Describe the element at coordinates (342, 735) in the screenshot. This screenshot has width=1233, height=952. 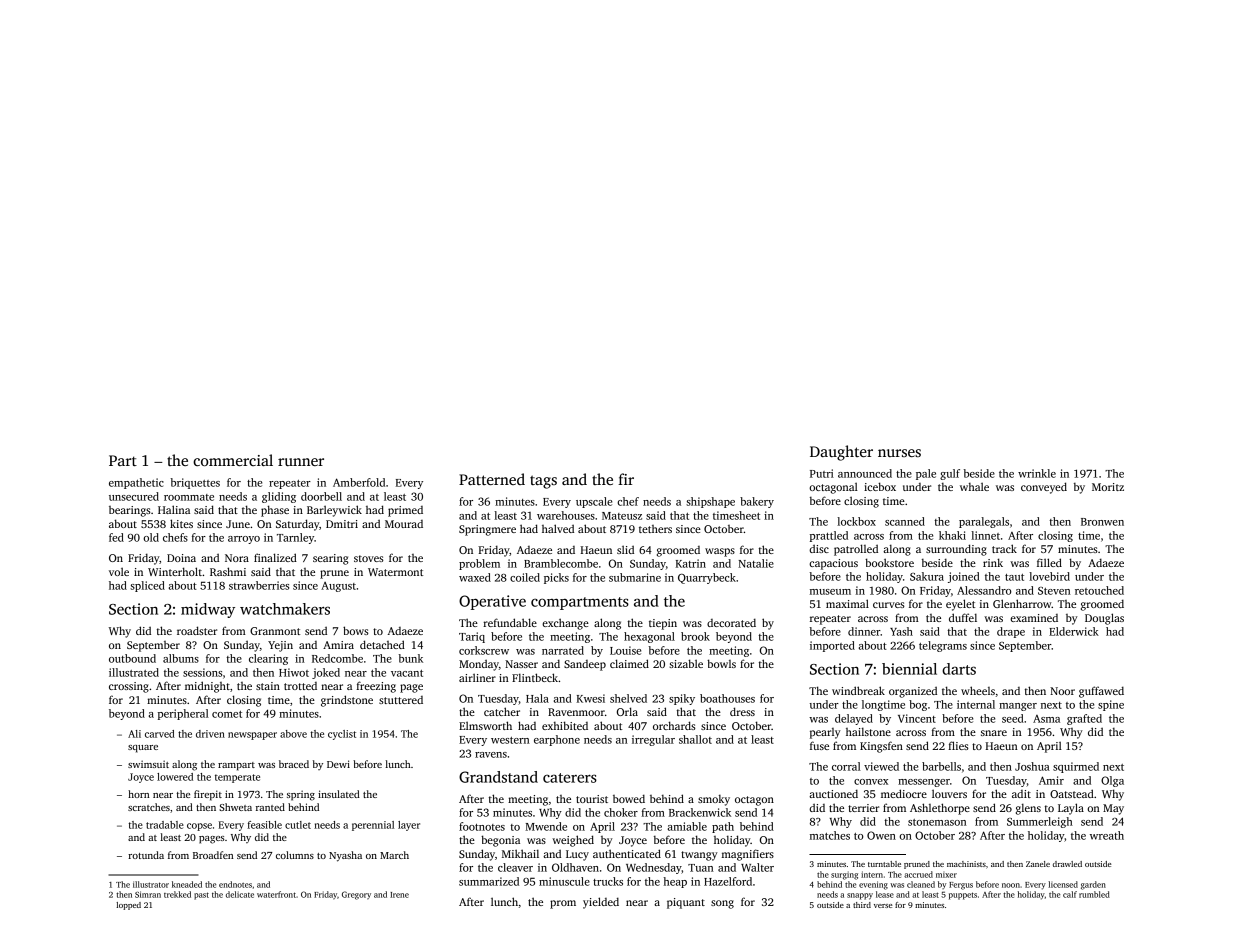
I see `cyclist` at that location.
